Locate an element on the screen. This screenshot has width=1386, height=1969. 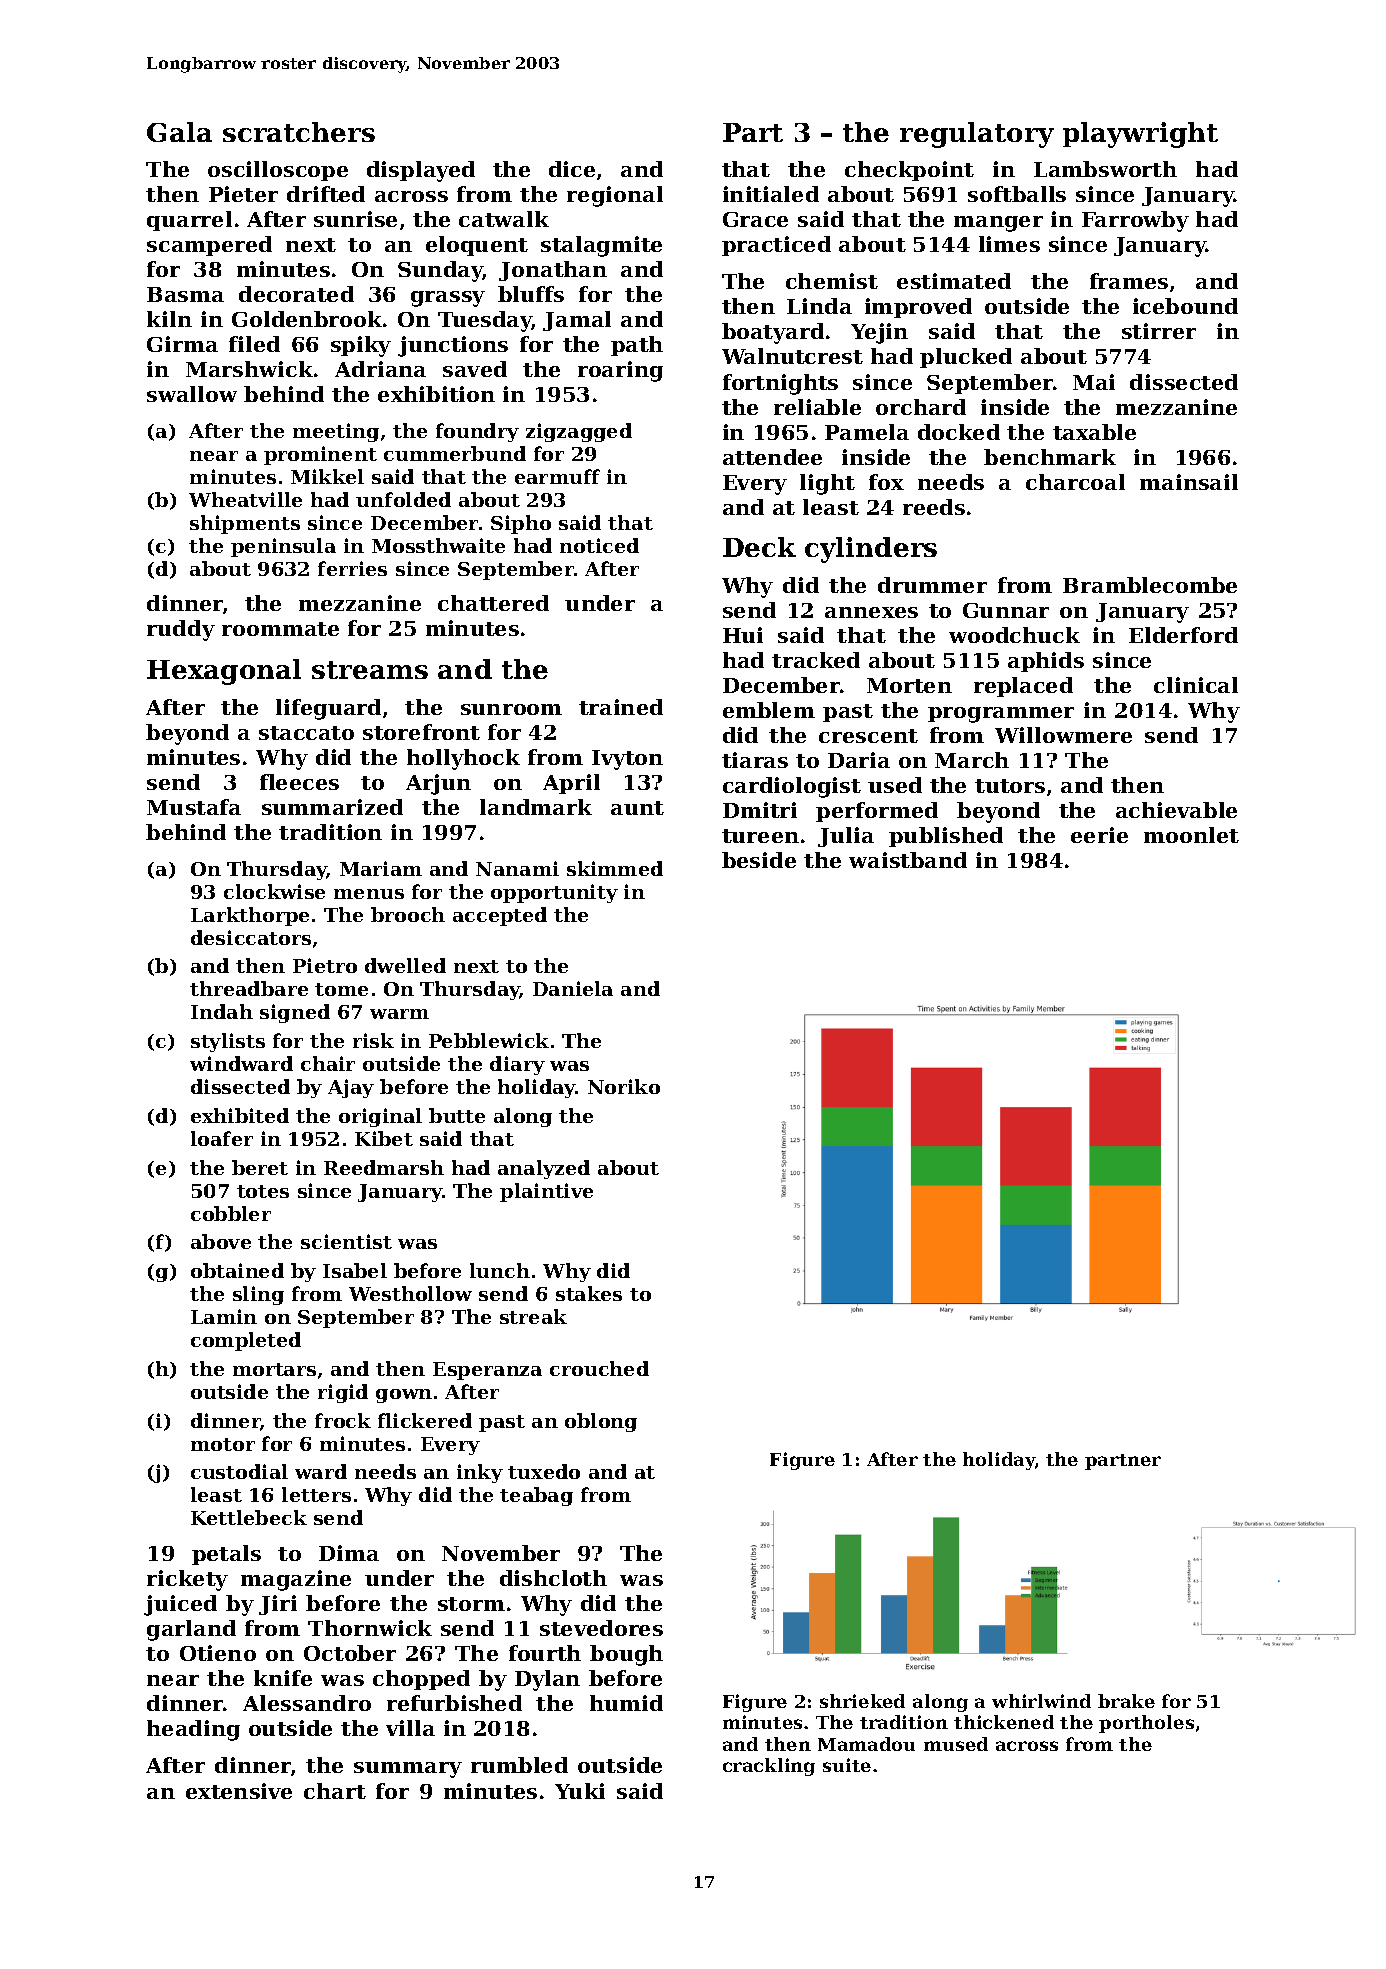
trained is located at coordinates (621, 707).
